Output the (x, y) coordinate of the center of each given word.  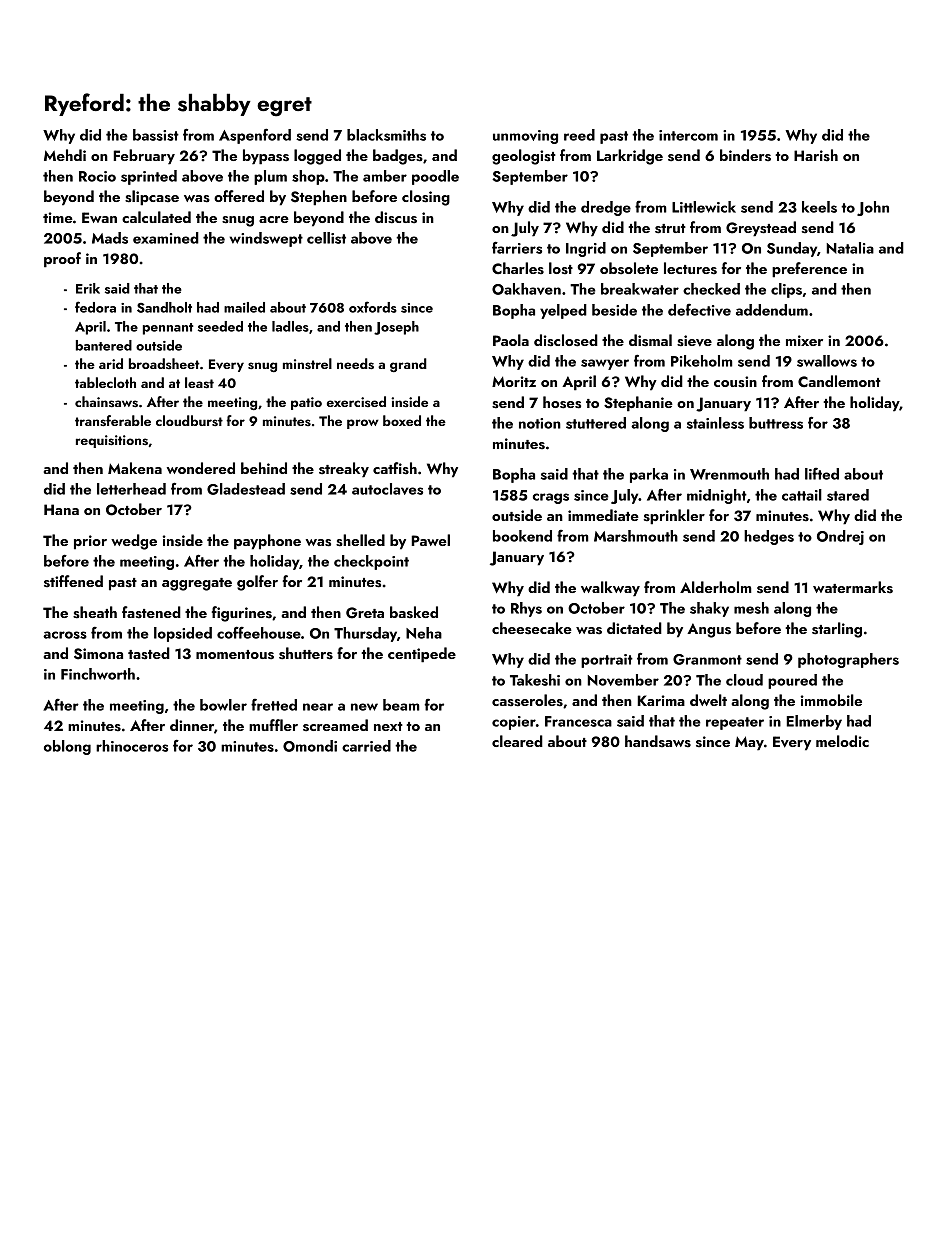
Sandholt (164, 307)
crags (551, 498)
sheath (95, 612)
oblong (67, 747)
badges (398, 157)
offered (239, 196)
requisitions (112, 441)
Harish (816, 155)
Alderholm (716, 587)
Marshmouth (636, 536)
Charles (518, 268)
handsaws (658, 741)
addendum (772, 310)
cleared (517, 741)
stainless (715, 423)
